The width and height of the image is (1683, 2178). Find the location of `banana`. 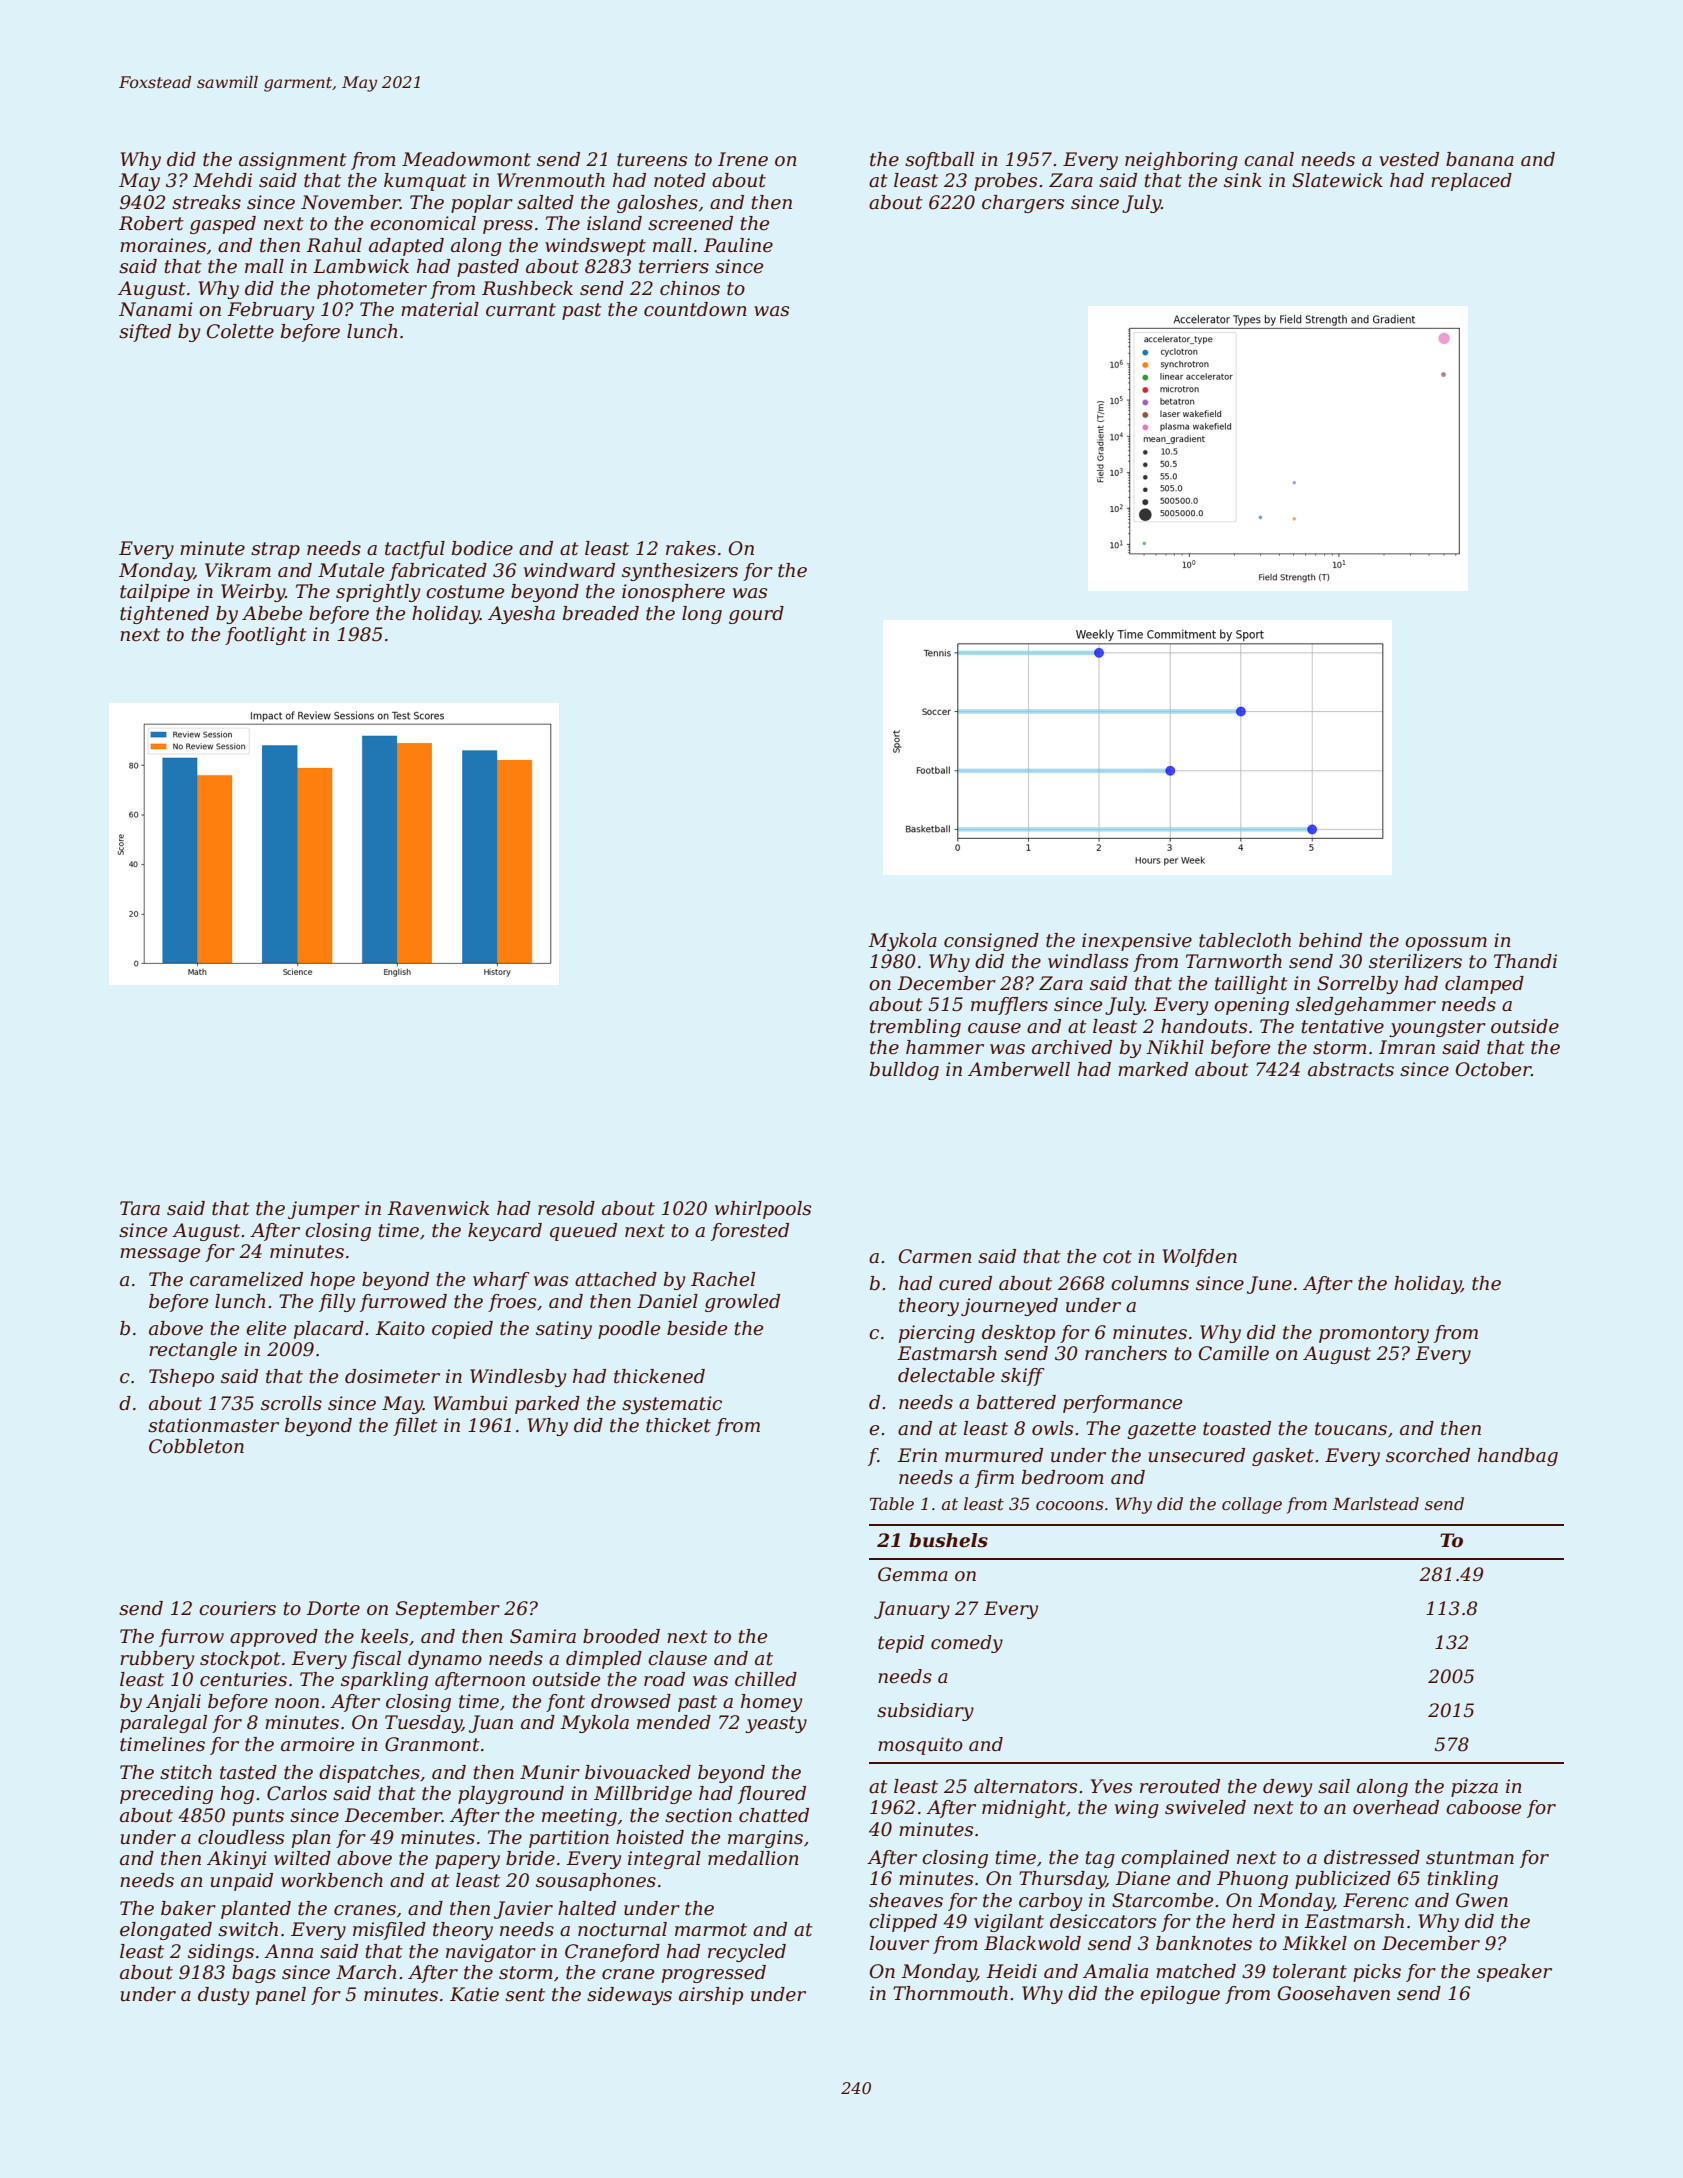

banana is located at coordinates (1480, 159).
